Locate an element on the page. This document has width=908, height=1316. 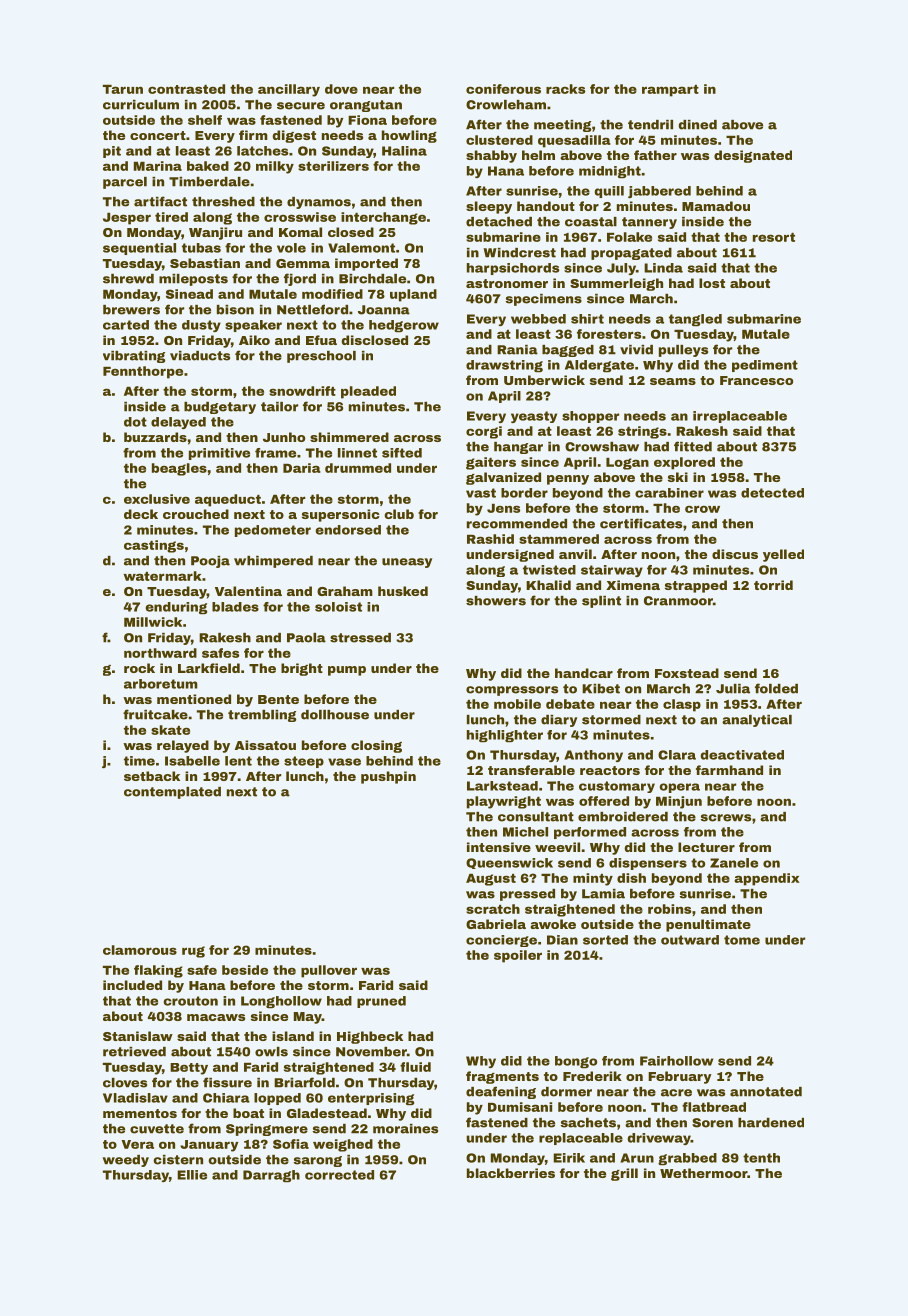
pleaded is located at coordinates (368, 392).
